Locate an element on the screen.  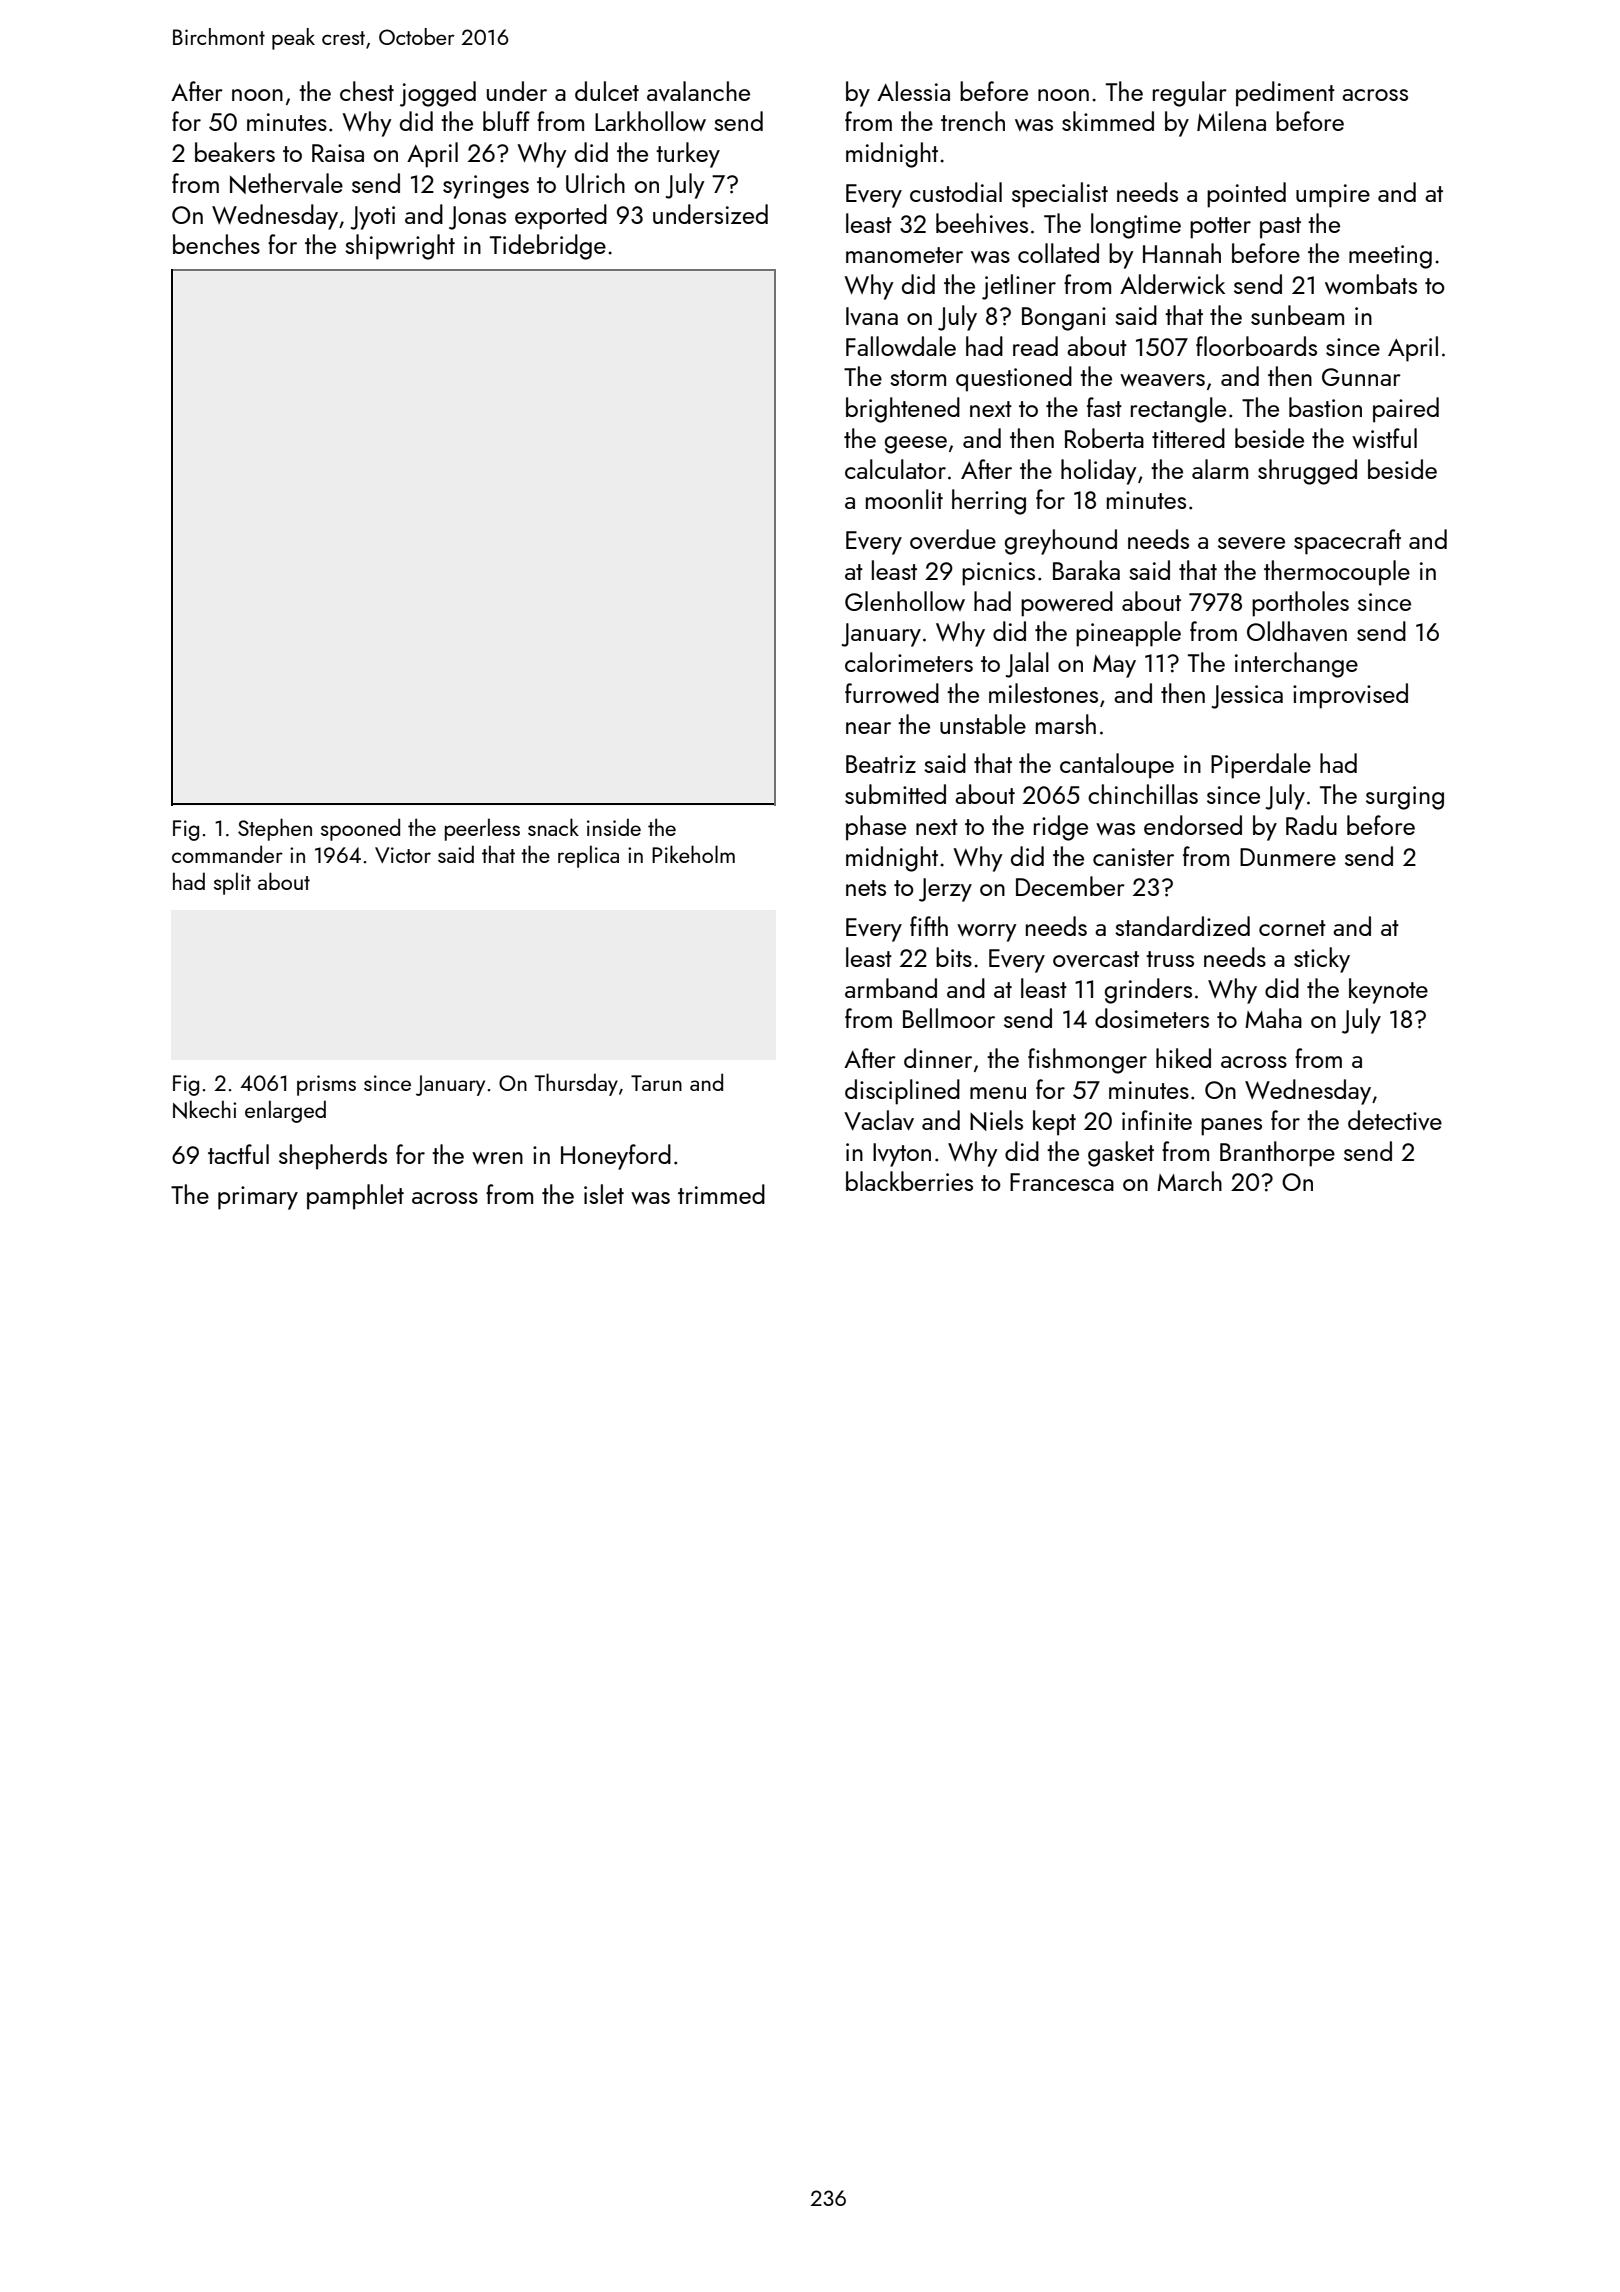
chest is located at coordinates (367, 91).
